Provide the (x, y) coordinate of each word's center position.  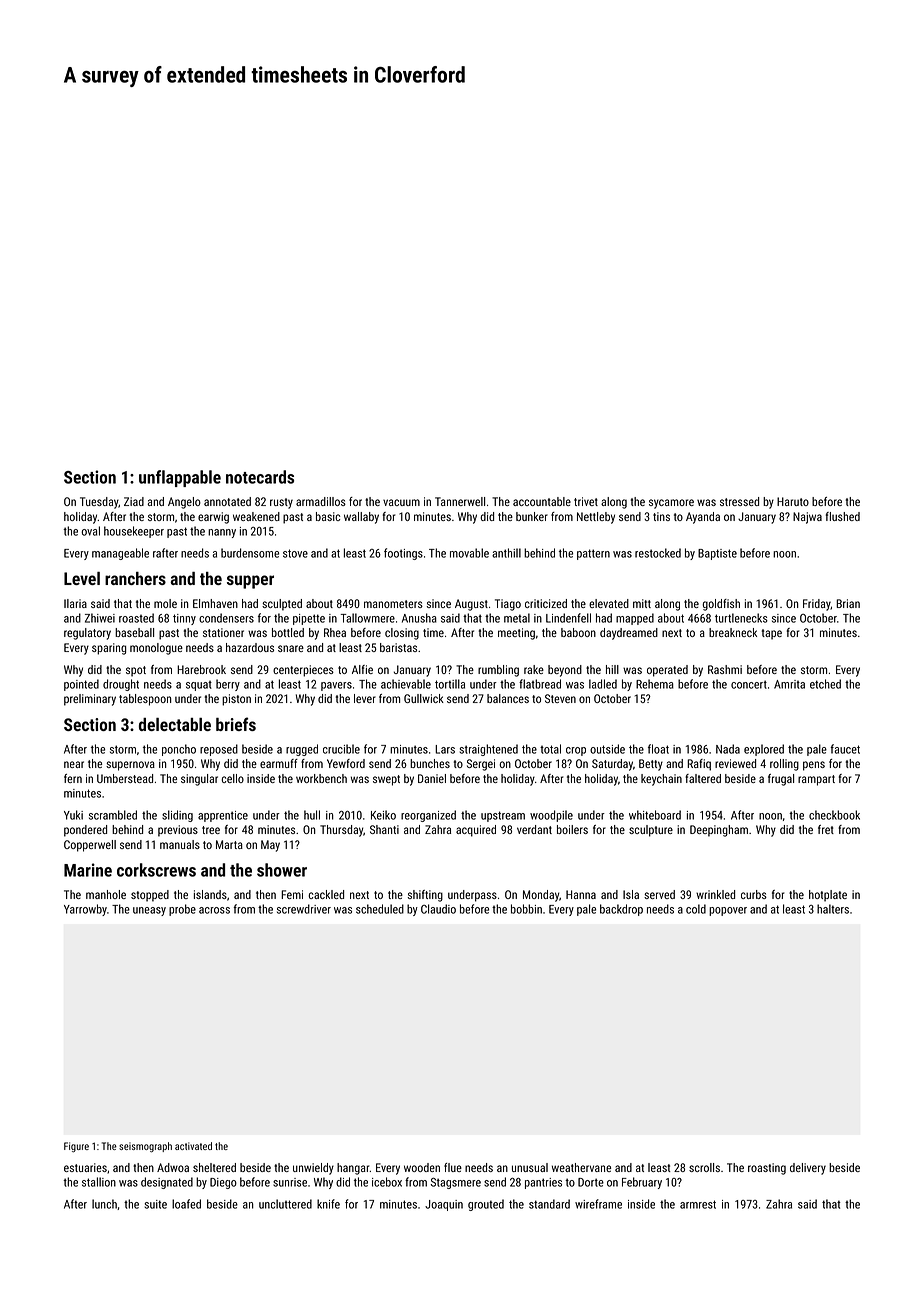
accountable (542, 501)
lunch (104, 1204)
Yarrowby (85, 910)
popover (728, 911)
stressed (739, 501)
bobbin (526, 909)
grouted (486, 1205)
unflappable (180, 478)
